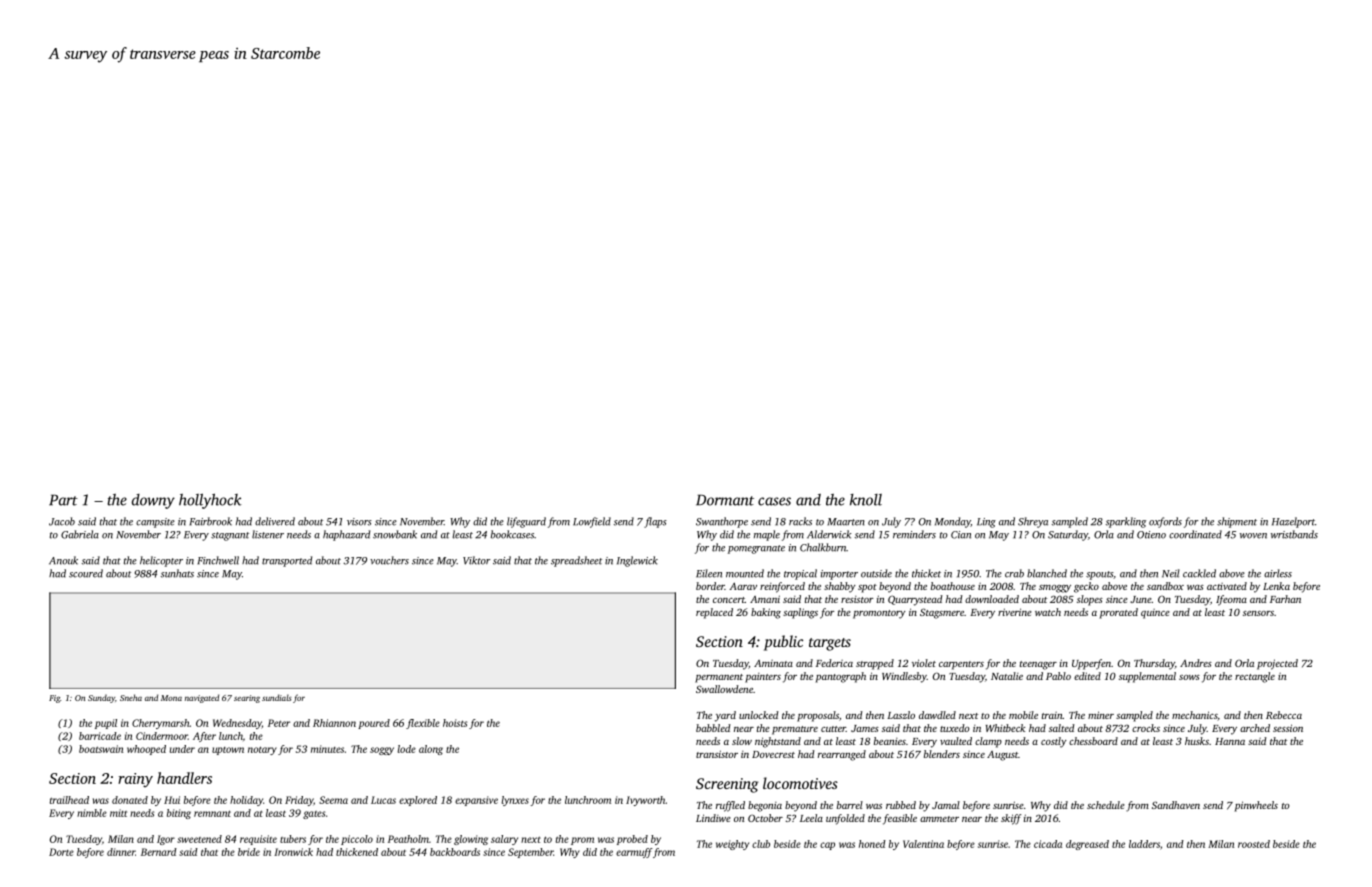  I want to click on slow, so click(742, 741).
